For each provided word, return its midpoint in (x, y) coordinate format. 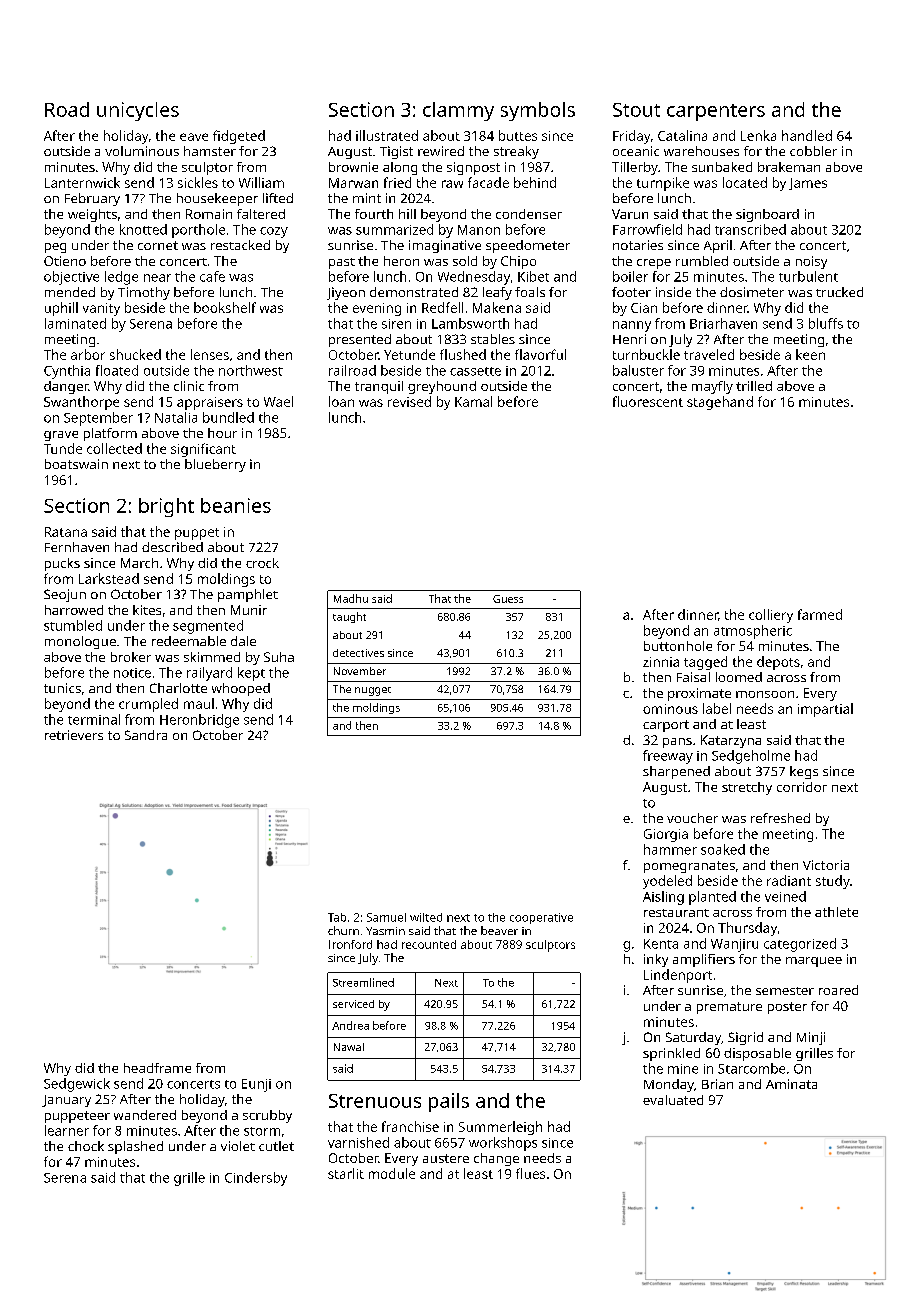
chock (86, 1146)
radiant (789, 880)
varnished (358, 1142)
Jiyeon (346, 293)
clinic (189, 386)
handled (807, 135)
